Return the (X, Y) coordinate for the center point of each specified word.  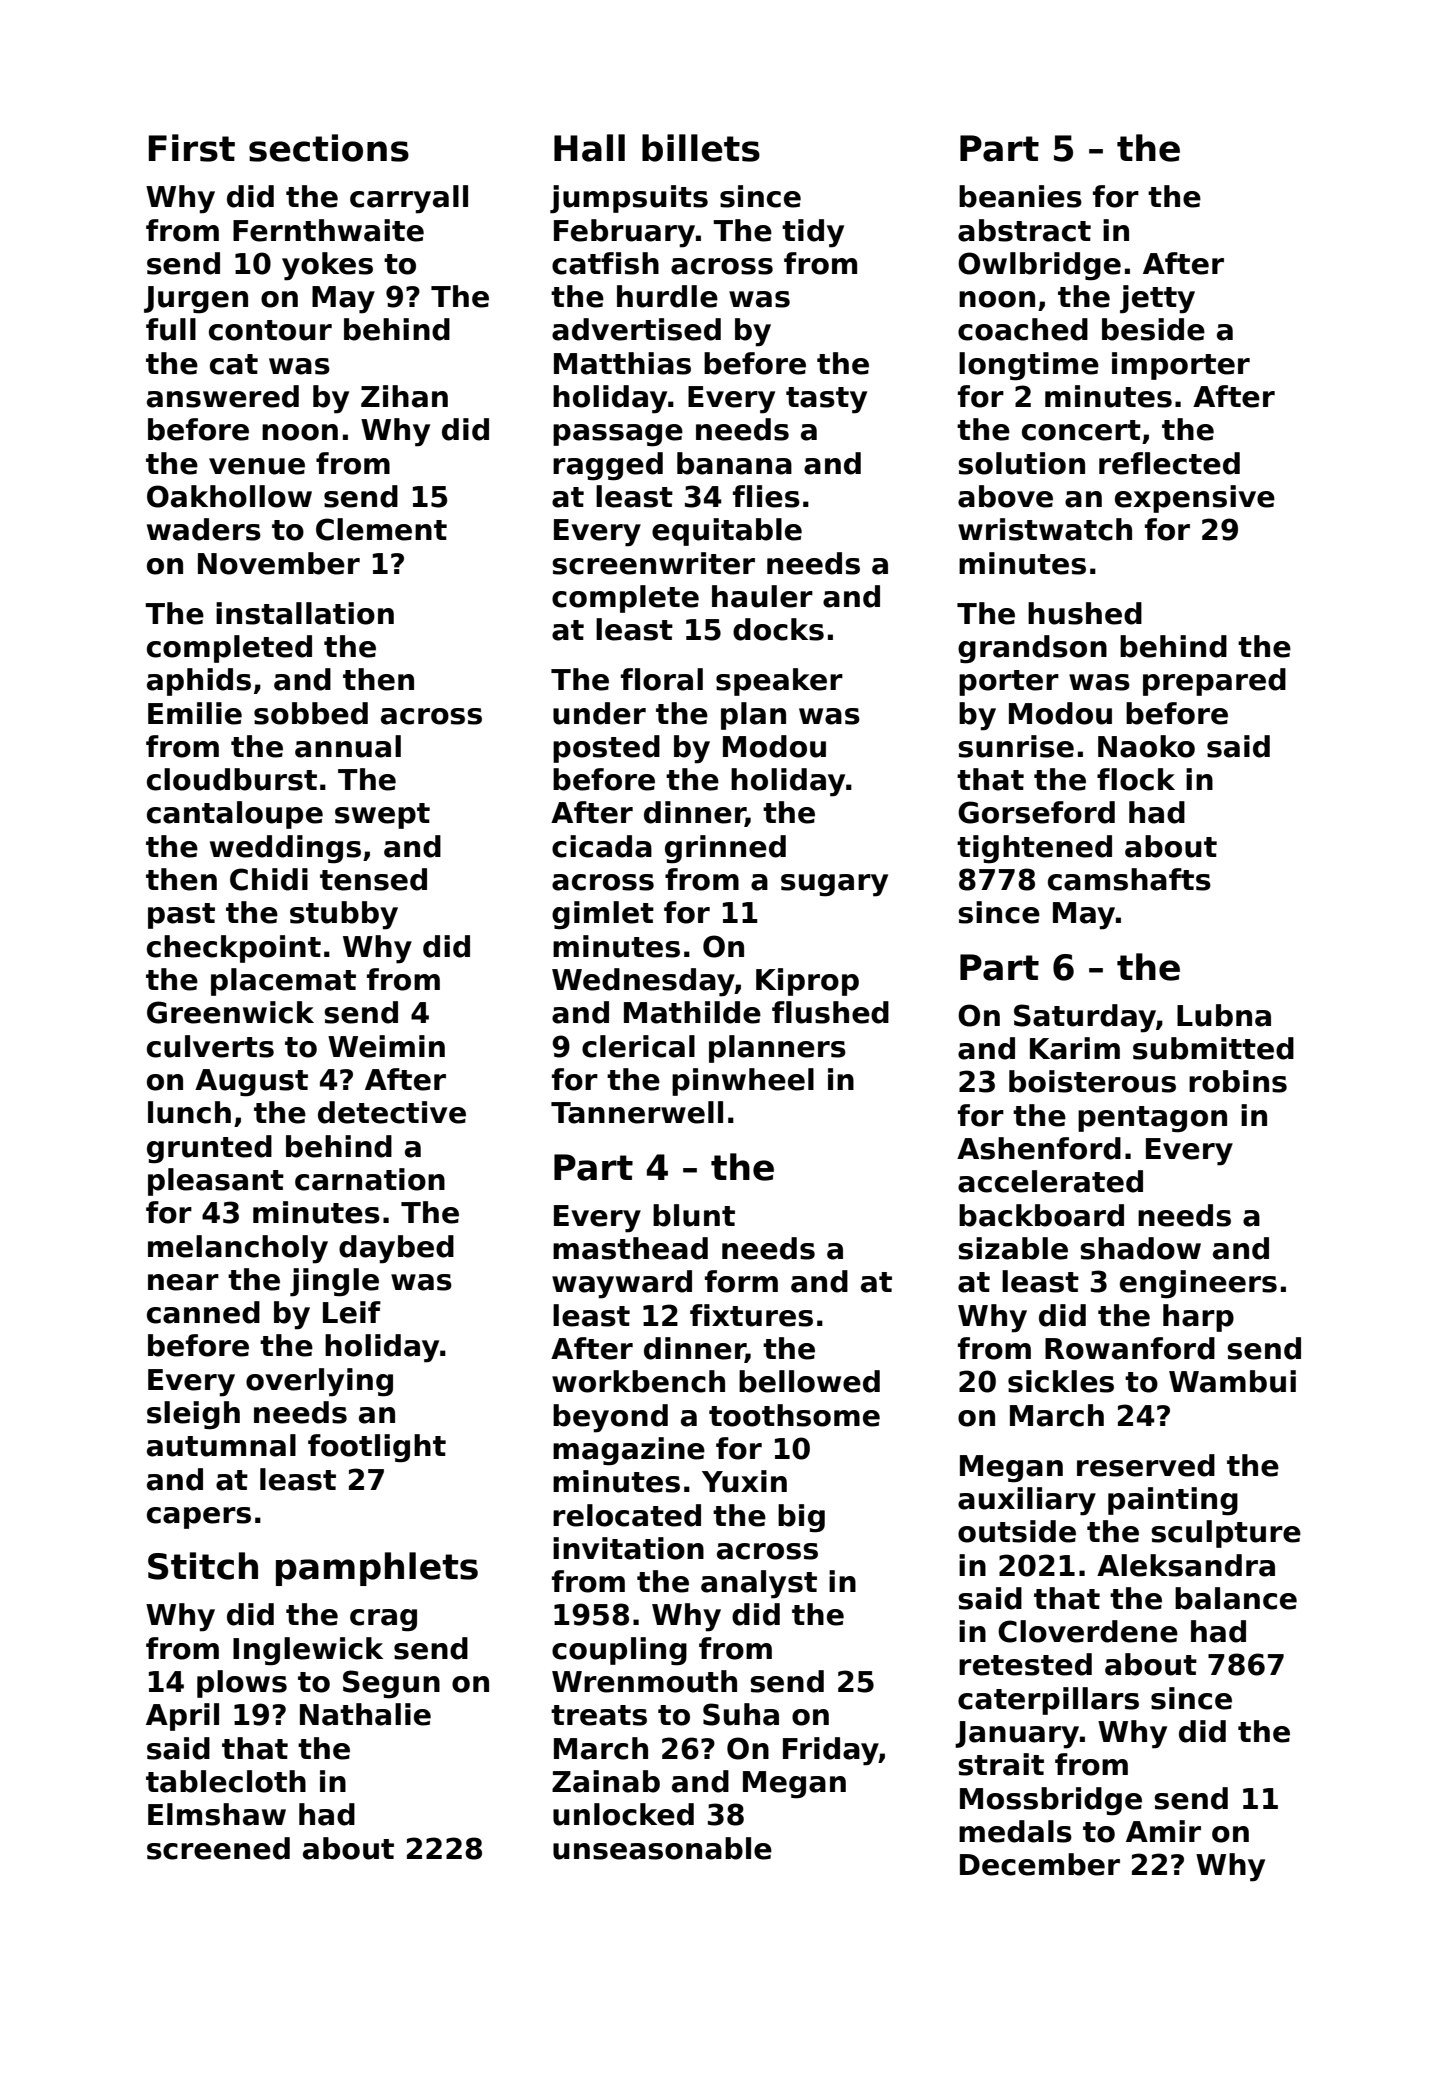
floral (662, 679)
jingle (334, 1282)
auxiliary (1027, 1501)
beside (1153, 329)
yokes (327, 266)
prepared (1214, 682)
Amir (1163, 1831)
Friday (831, 1751)
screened (218, 1848)
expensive (1195, 499)
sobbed (311, 713)
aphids (199, 682)
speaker (779, 682)
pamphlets (377, 1569)
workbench (638, 1381)
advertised (636, 329)
